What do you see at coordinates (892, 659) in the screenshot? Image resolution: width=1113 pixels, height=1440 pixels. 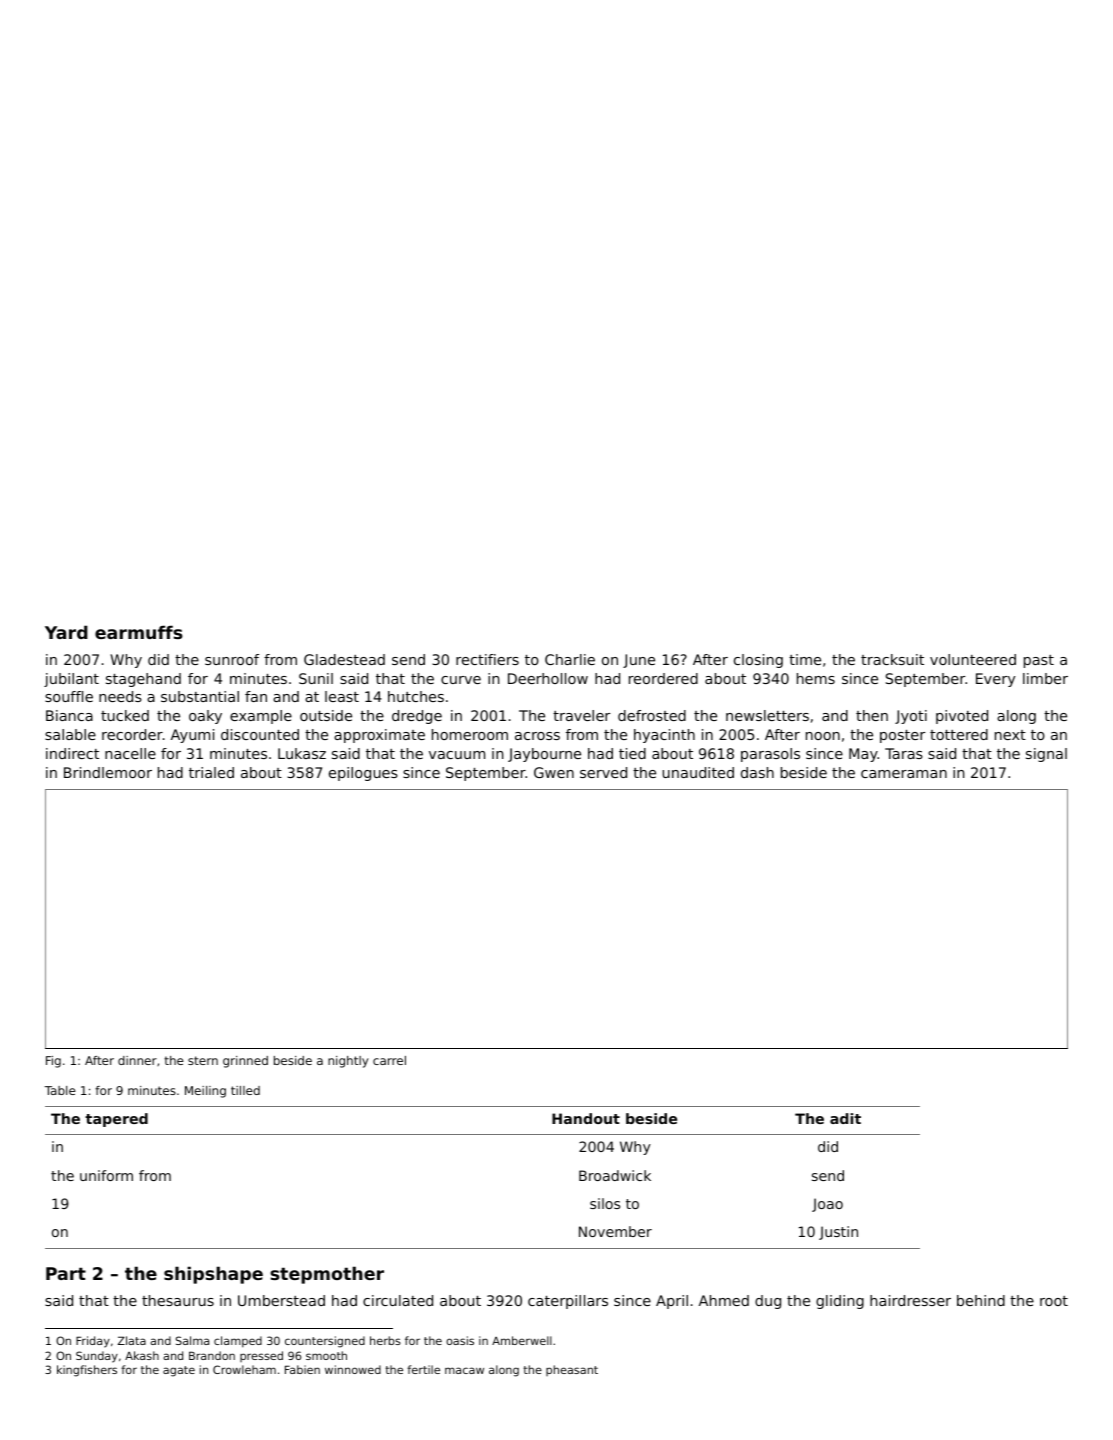 I see `tracksuit` at bounding box center [892, 659].
